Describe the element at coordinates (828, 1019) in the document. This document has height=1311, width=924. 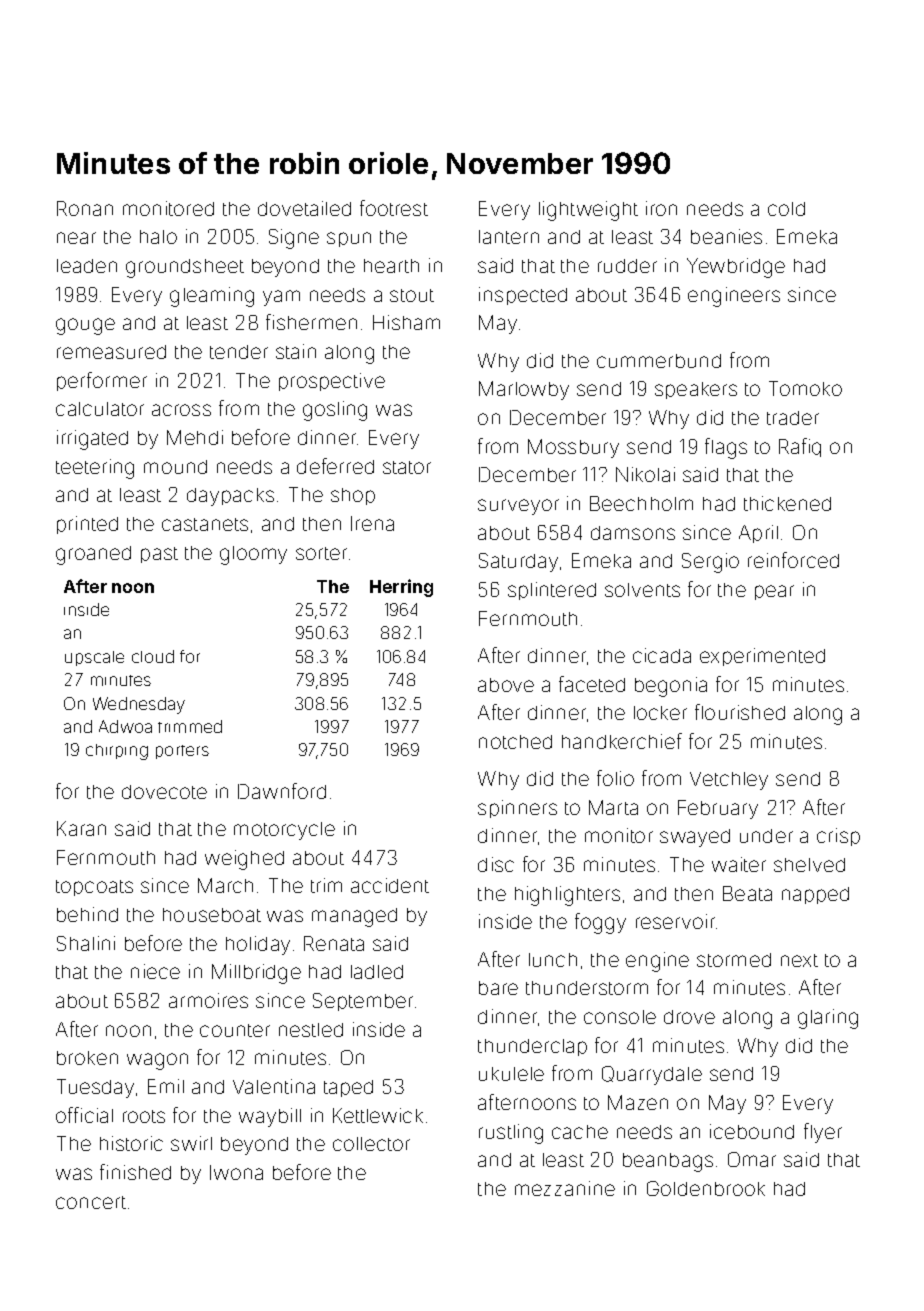
I see `glaring` at that location.
